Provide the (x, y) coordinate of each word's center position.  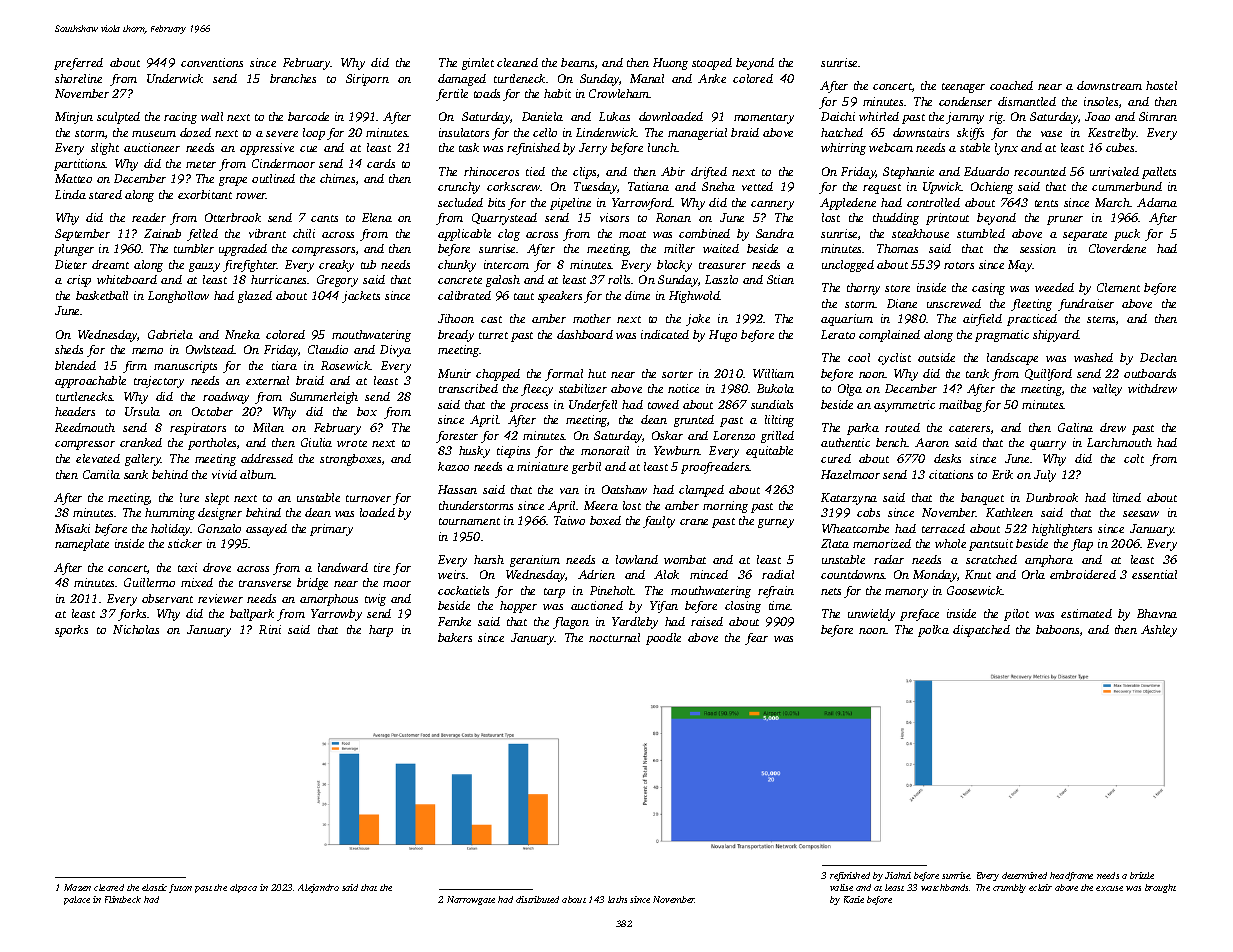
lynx (1006, 149)
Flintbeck (123, 899)
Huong (670, 64)
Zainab (162, 233)
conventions (212, 62)
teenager (963, 88)
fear (756, 639)
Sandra (775, 233)
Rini (270, 629)
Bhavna (1157, 613)
